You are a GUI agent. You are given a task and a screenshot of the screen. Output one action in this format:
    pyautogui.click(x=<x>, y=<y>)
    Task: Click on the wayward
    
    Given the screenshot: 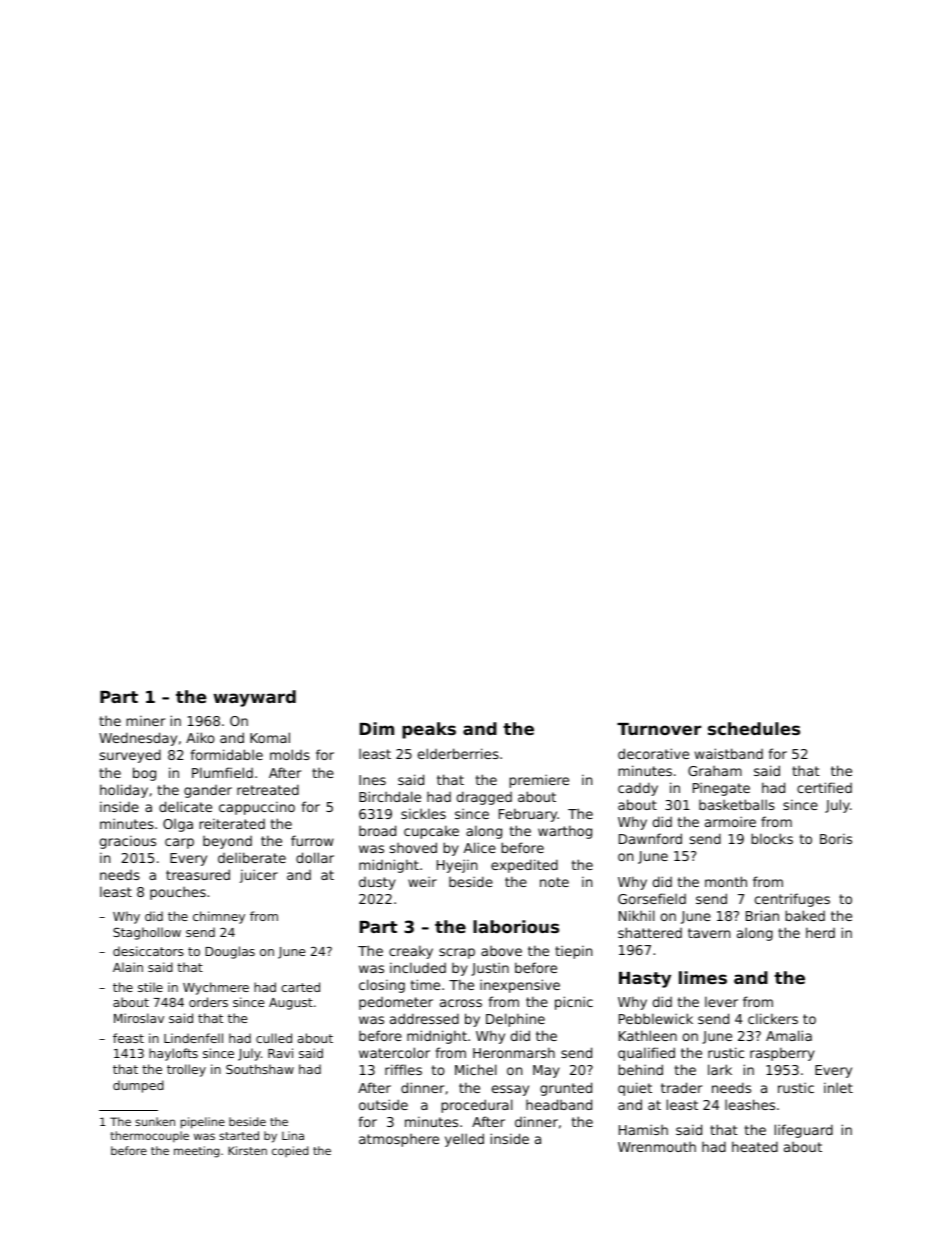 What is the action you would take?
    pyautogui.click(x=254, y=698)
